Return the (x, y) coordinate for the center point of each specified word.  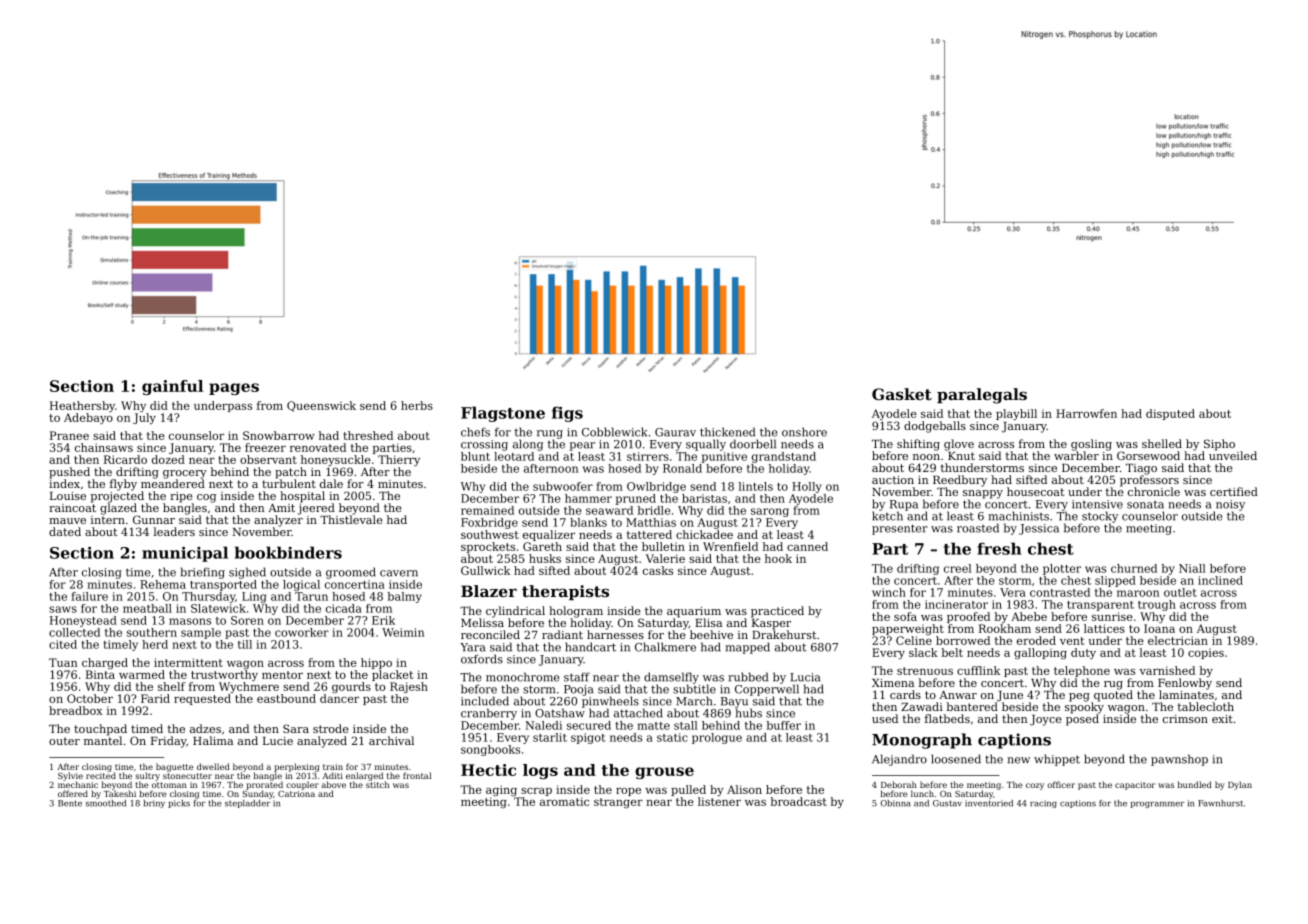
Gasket (902, 394)
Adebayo (88, 418)
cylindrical (515, 612)
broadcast (799, 801)
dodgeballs (935, 427)
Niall (1192, 568)
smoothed (105, 803)
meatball (147, 608)
